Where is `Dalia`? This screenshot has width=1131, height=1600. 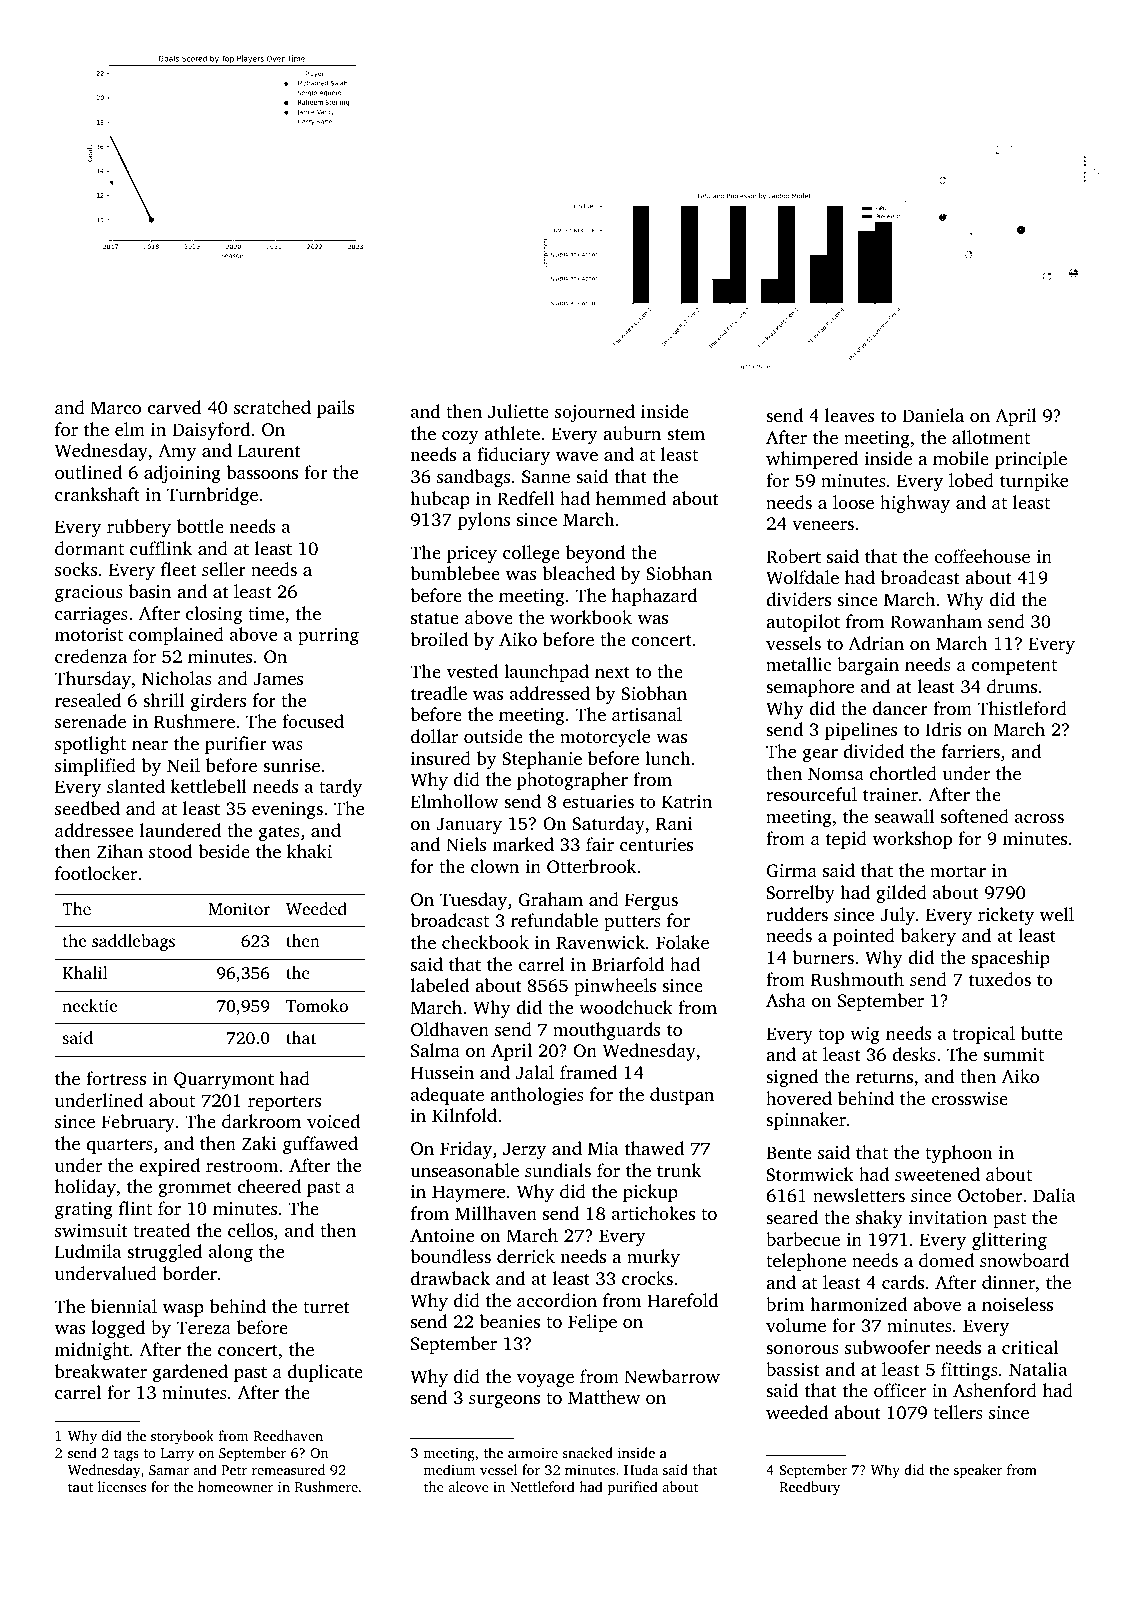 Dalia is located at coordinates (1054, 1195).
